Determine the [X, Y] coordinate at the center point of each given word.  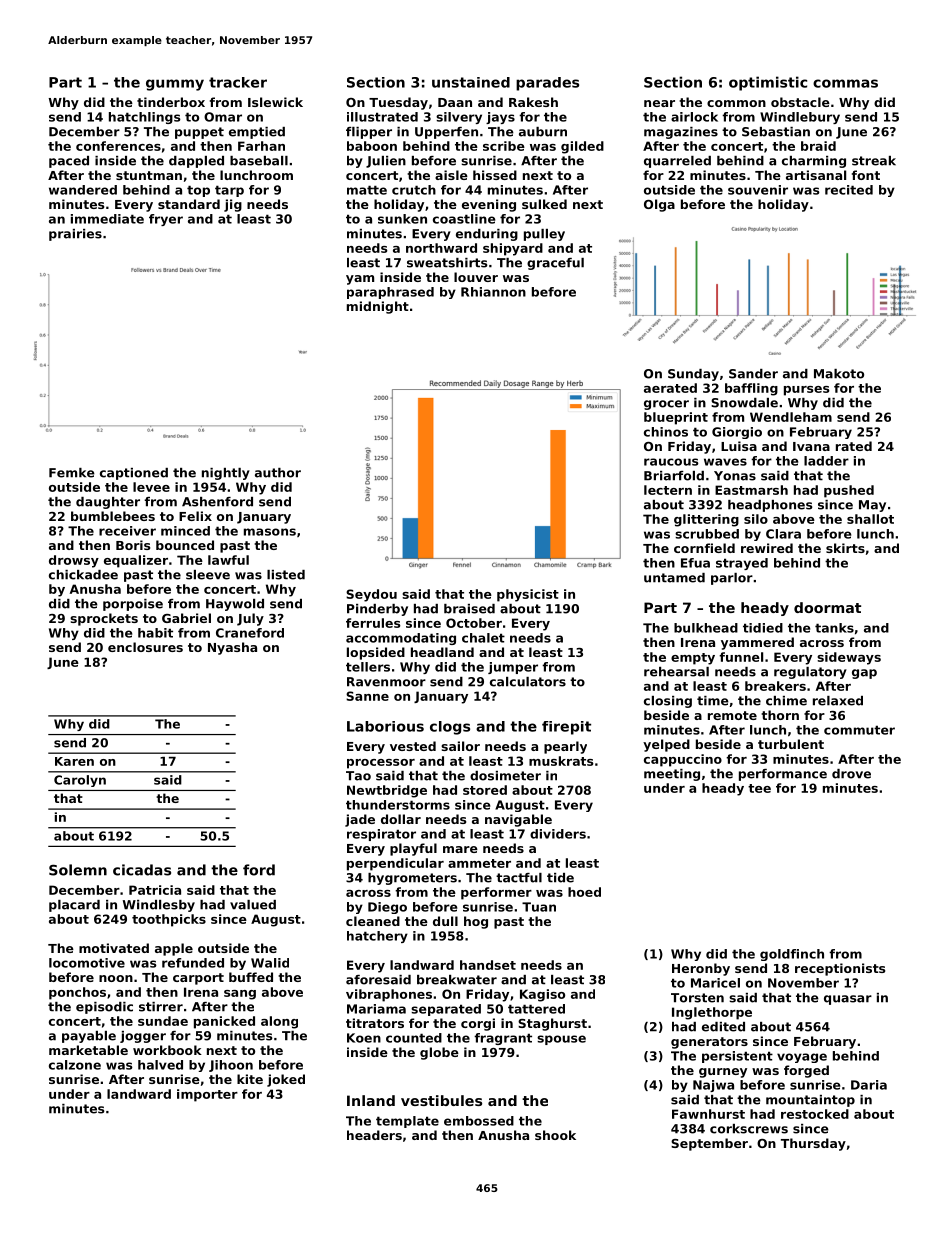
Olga [659, 205]
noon [116, 978]
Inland [371, 1100]
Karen [74, 761]
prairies [75, 235]
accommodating [401, 639]
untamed [674, 578]
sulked [544, 204]
